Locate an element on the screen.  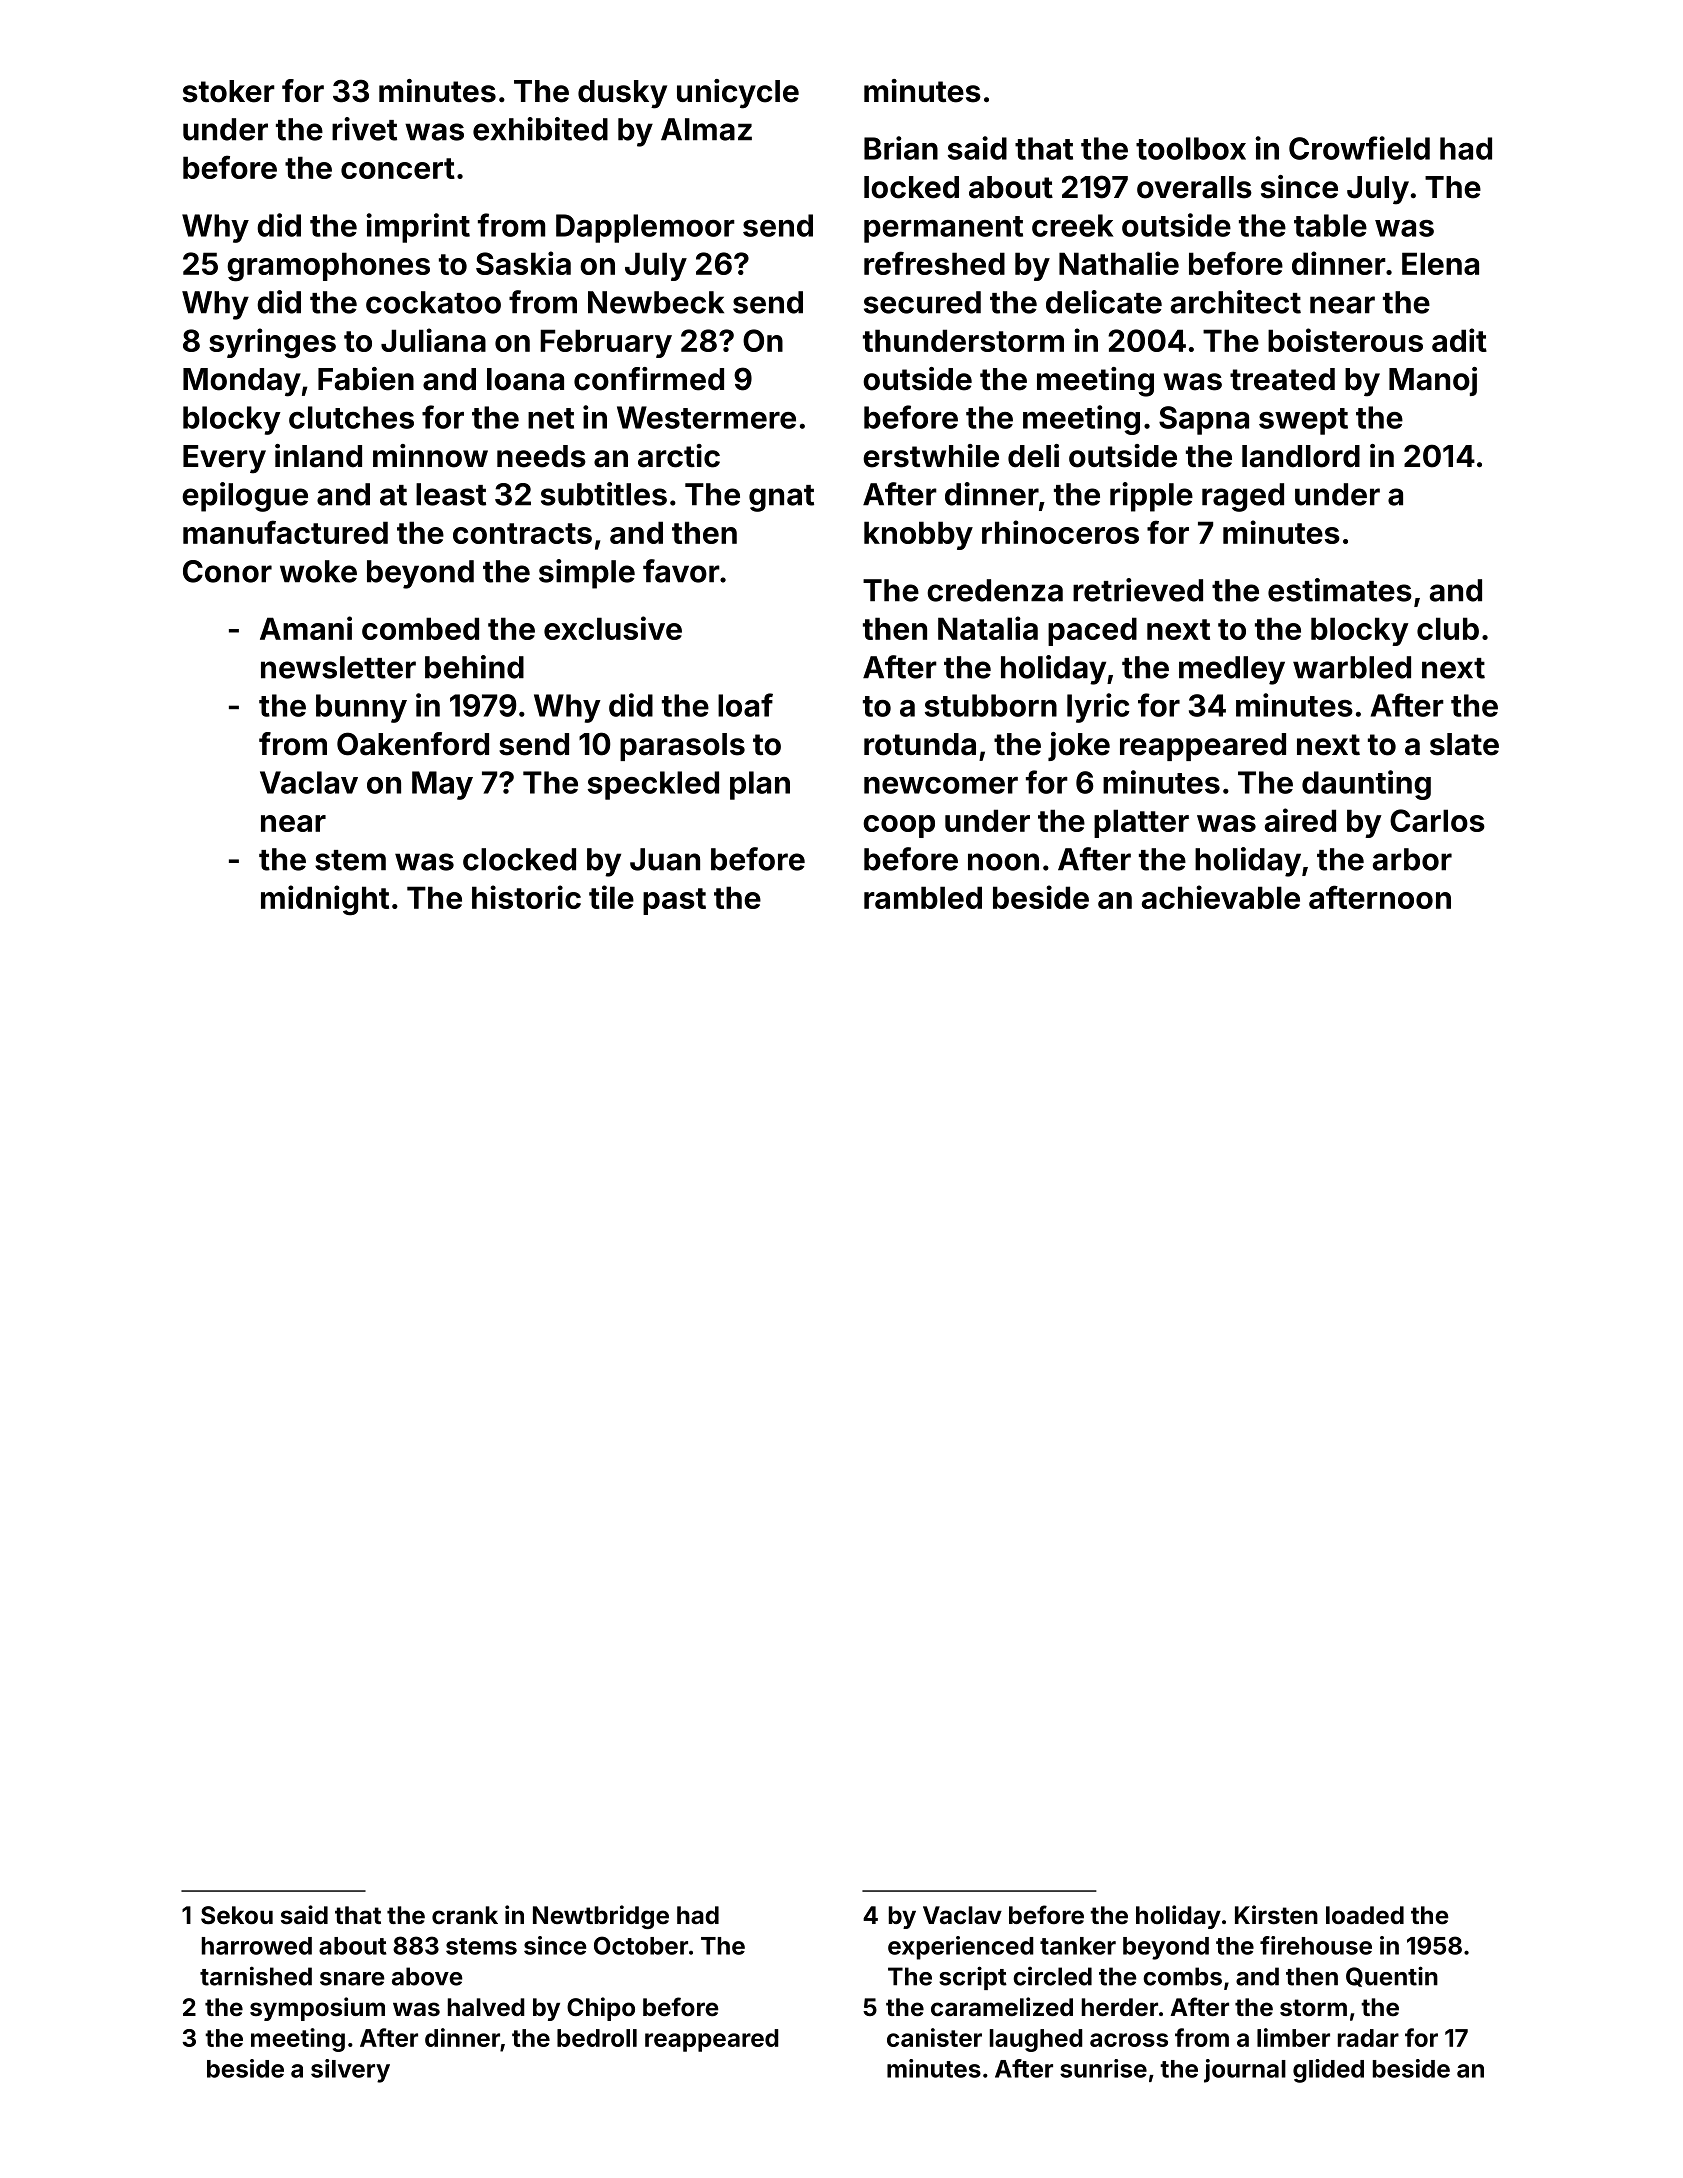
tarnished is located at coordinates (256, 1976).
